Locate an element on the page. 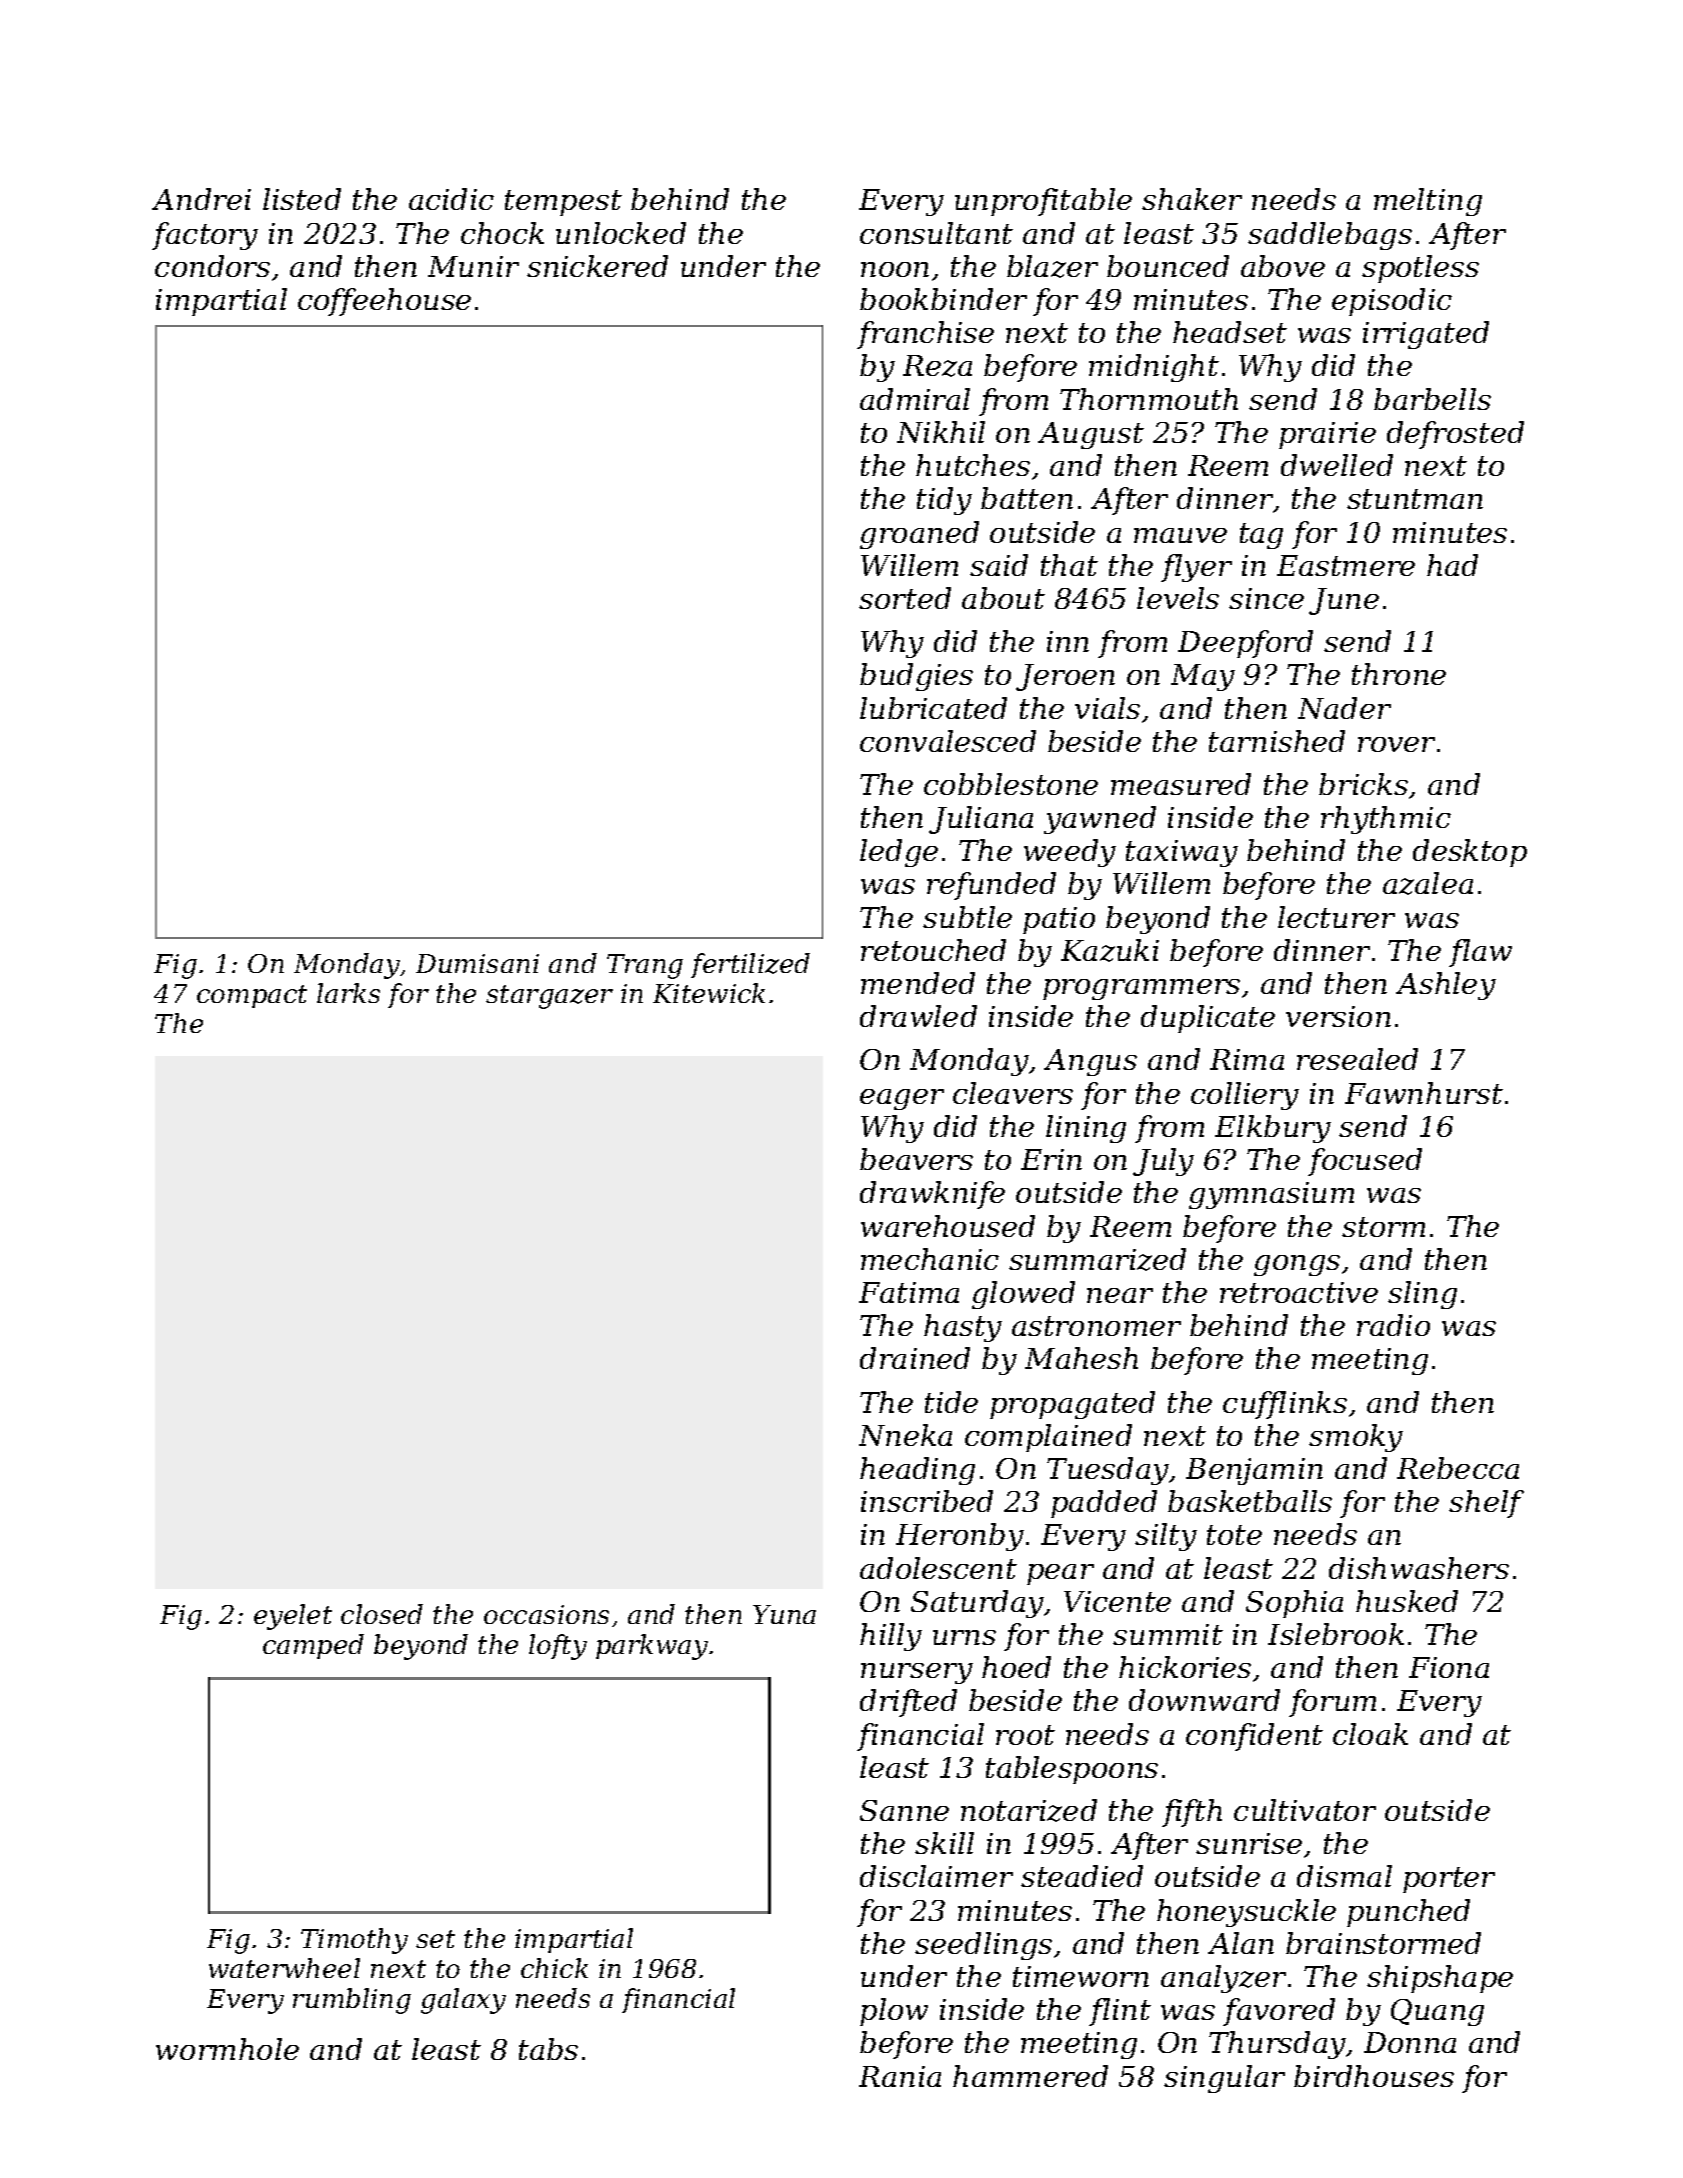  tabs is located at coordinates (548, 2049).
